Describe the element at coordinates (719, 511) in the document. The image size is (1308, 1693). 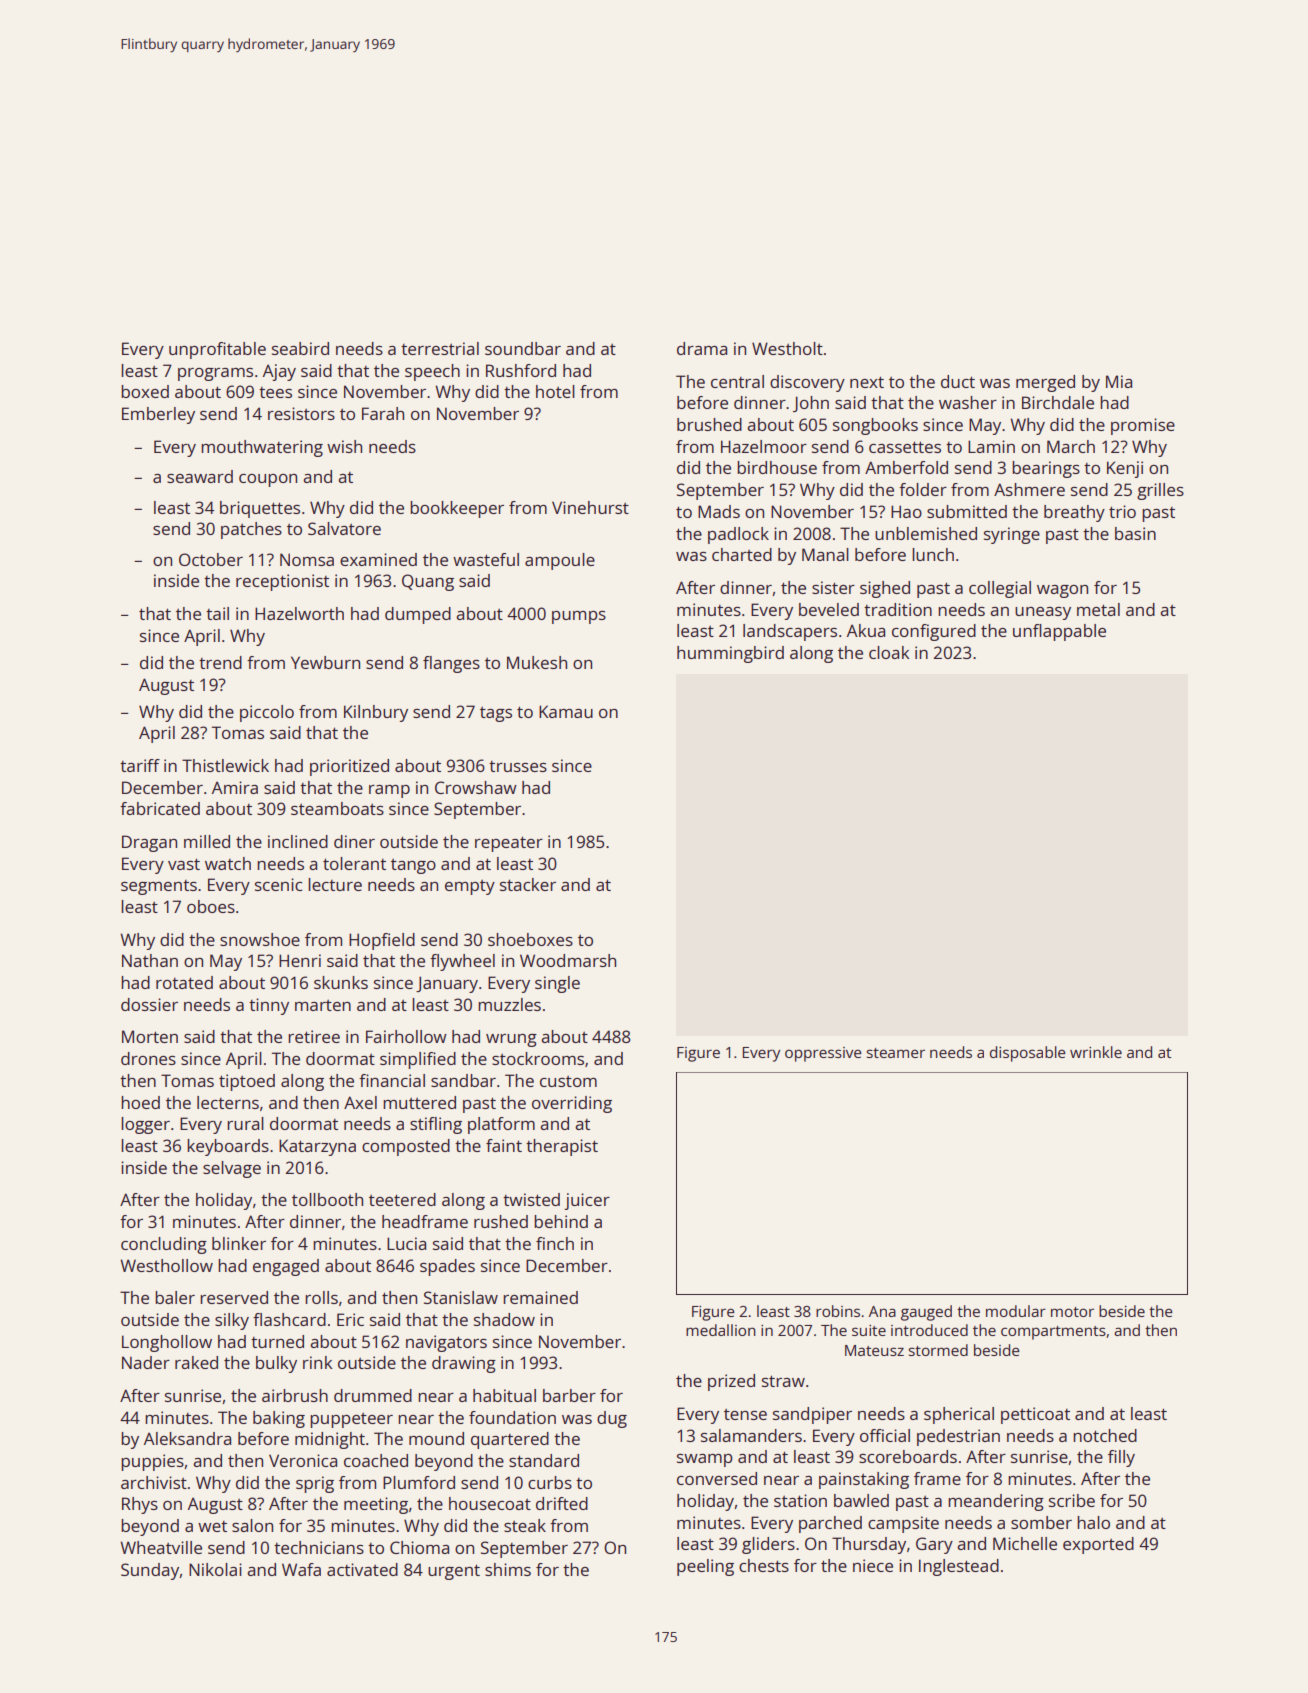
I see `Mads` at that location.
